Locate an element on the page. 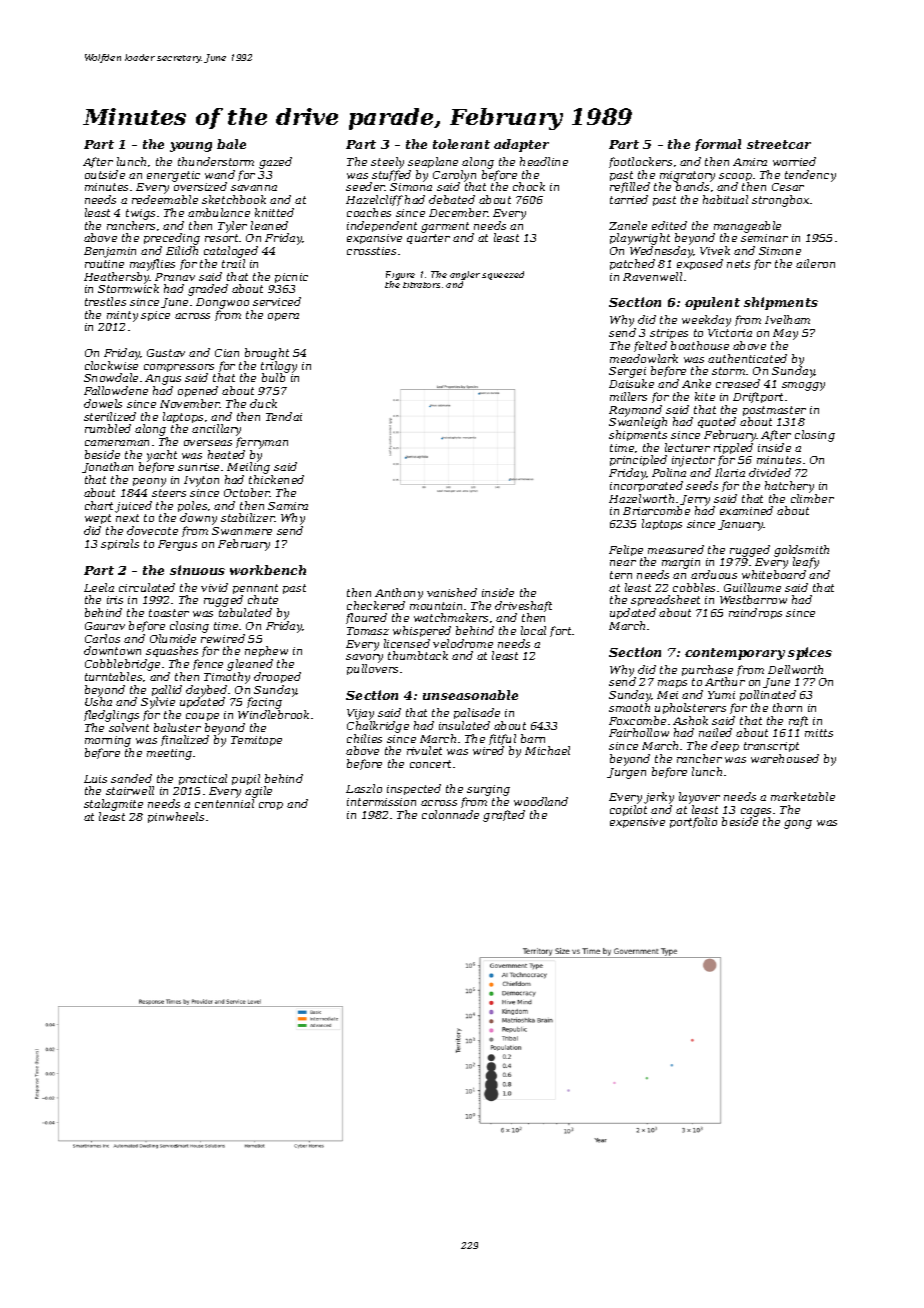 The image size is (924, 1308). climber is located at coordinates (812, 498).
